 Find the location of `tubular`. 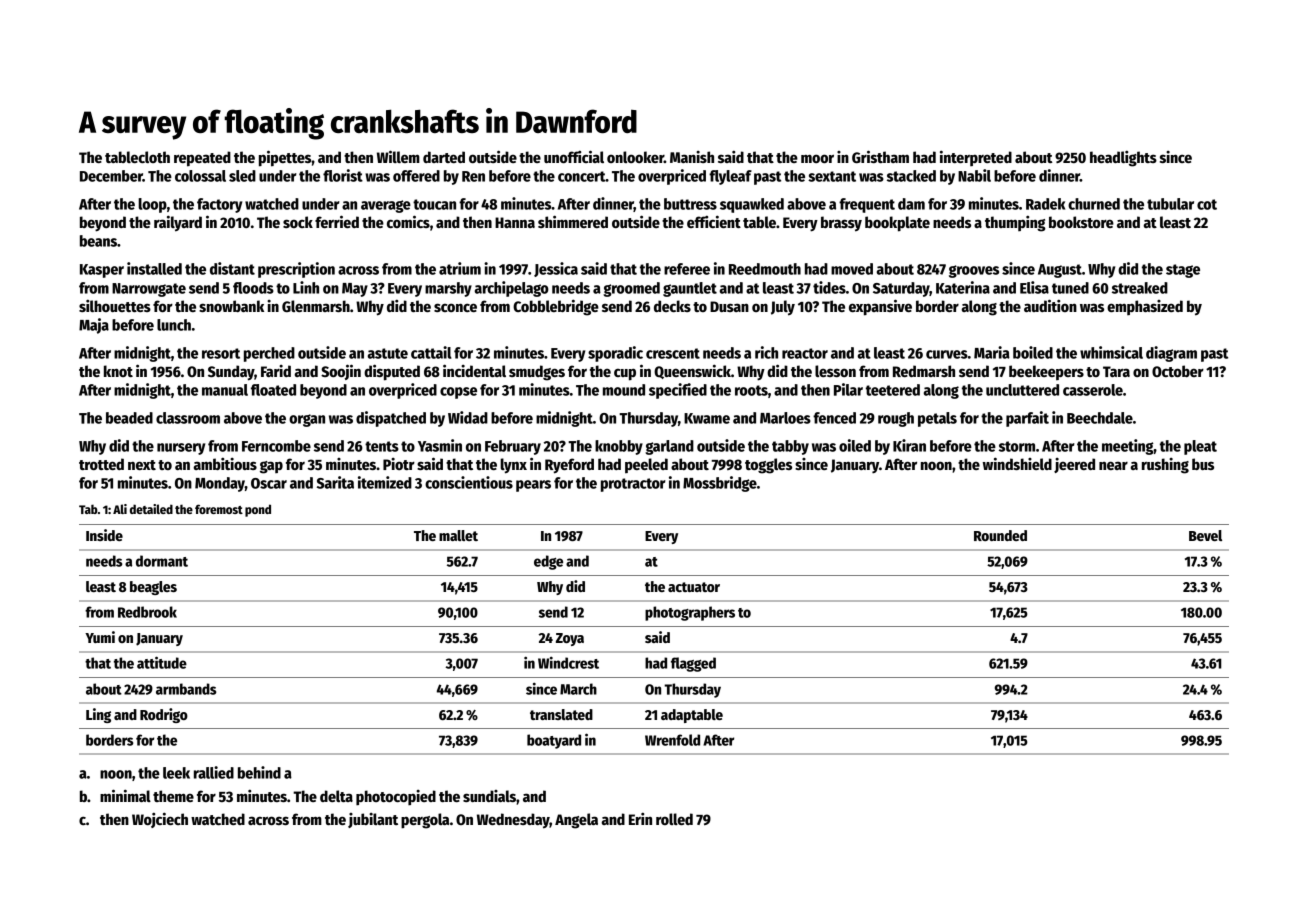

tubular is located at coordinates (1170, 204).
